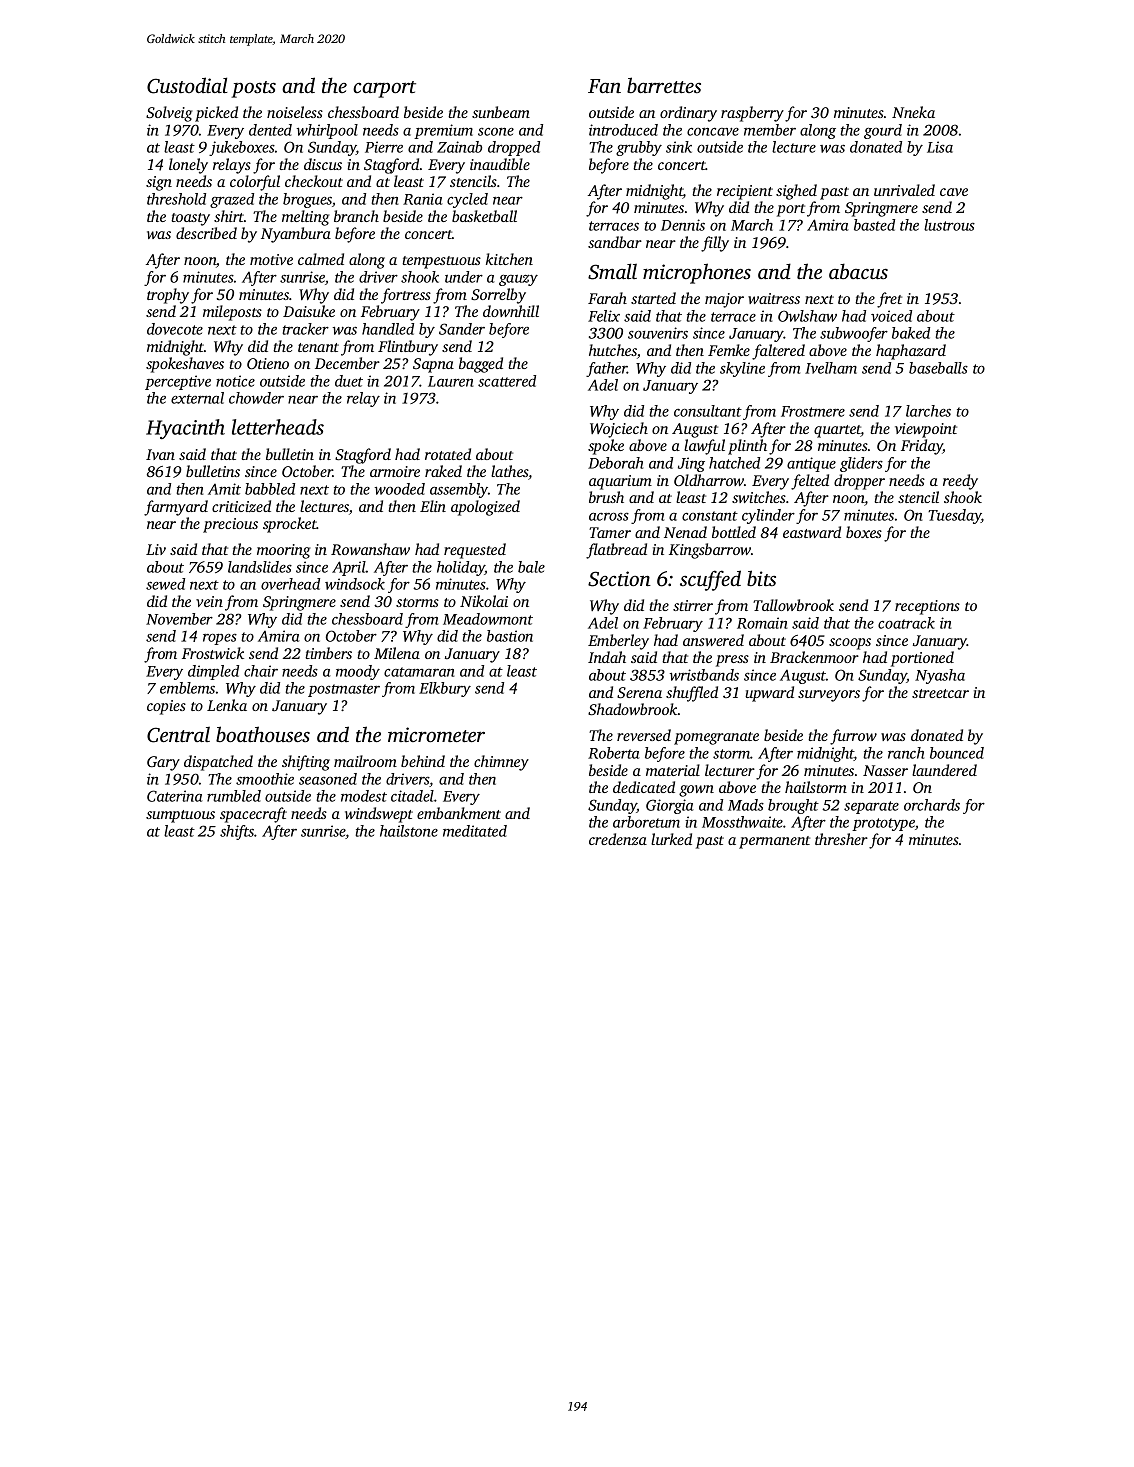  I want to click on noiseless, so click(295, 112).
